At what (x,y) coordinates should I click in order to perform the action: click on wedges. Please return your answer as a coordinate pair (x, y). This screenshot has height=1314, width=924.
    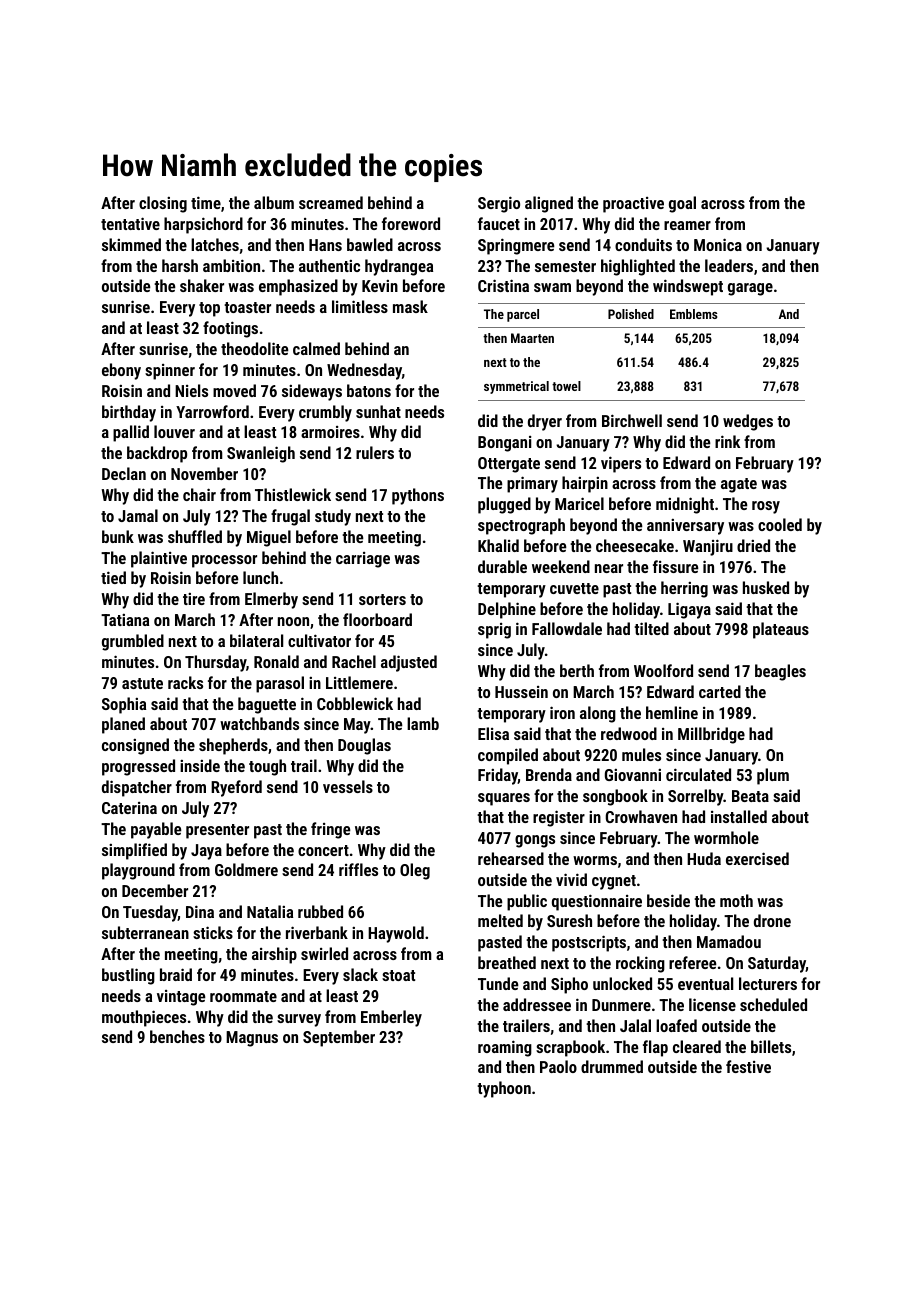
    Looking at the image, I should click on (748, 422).
